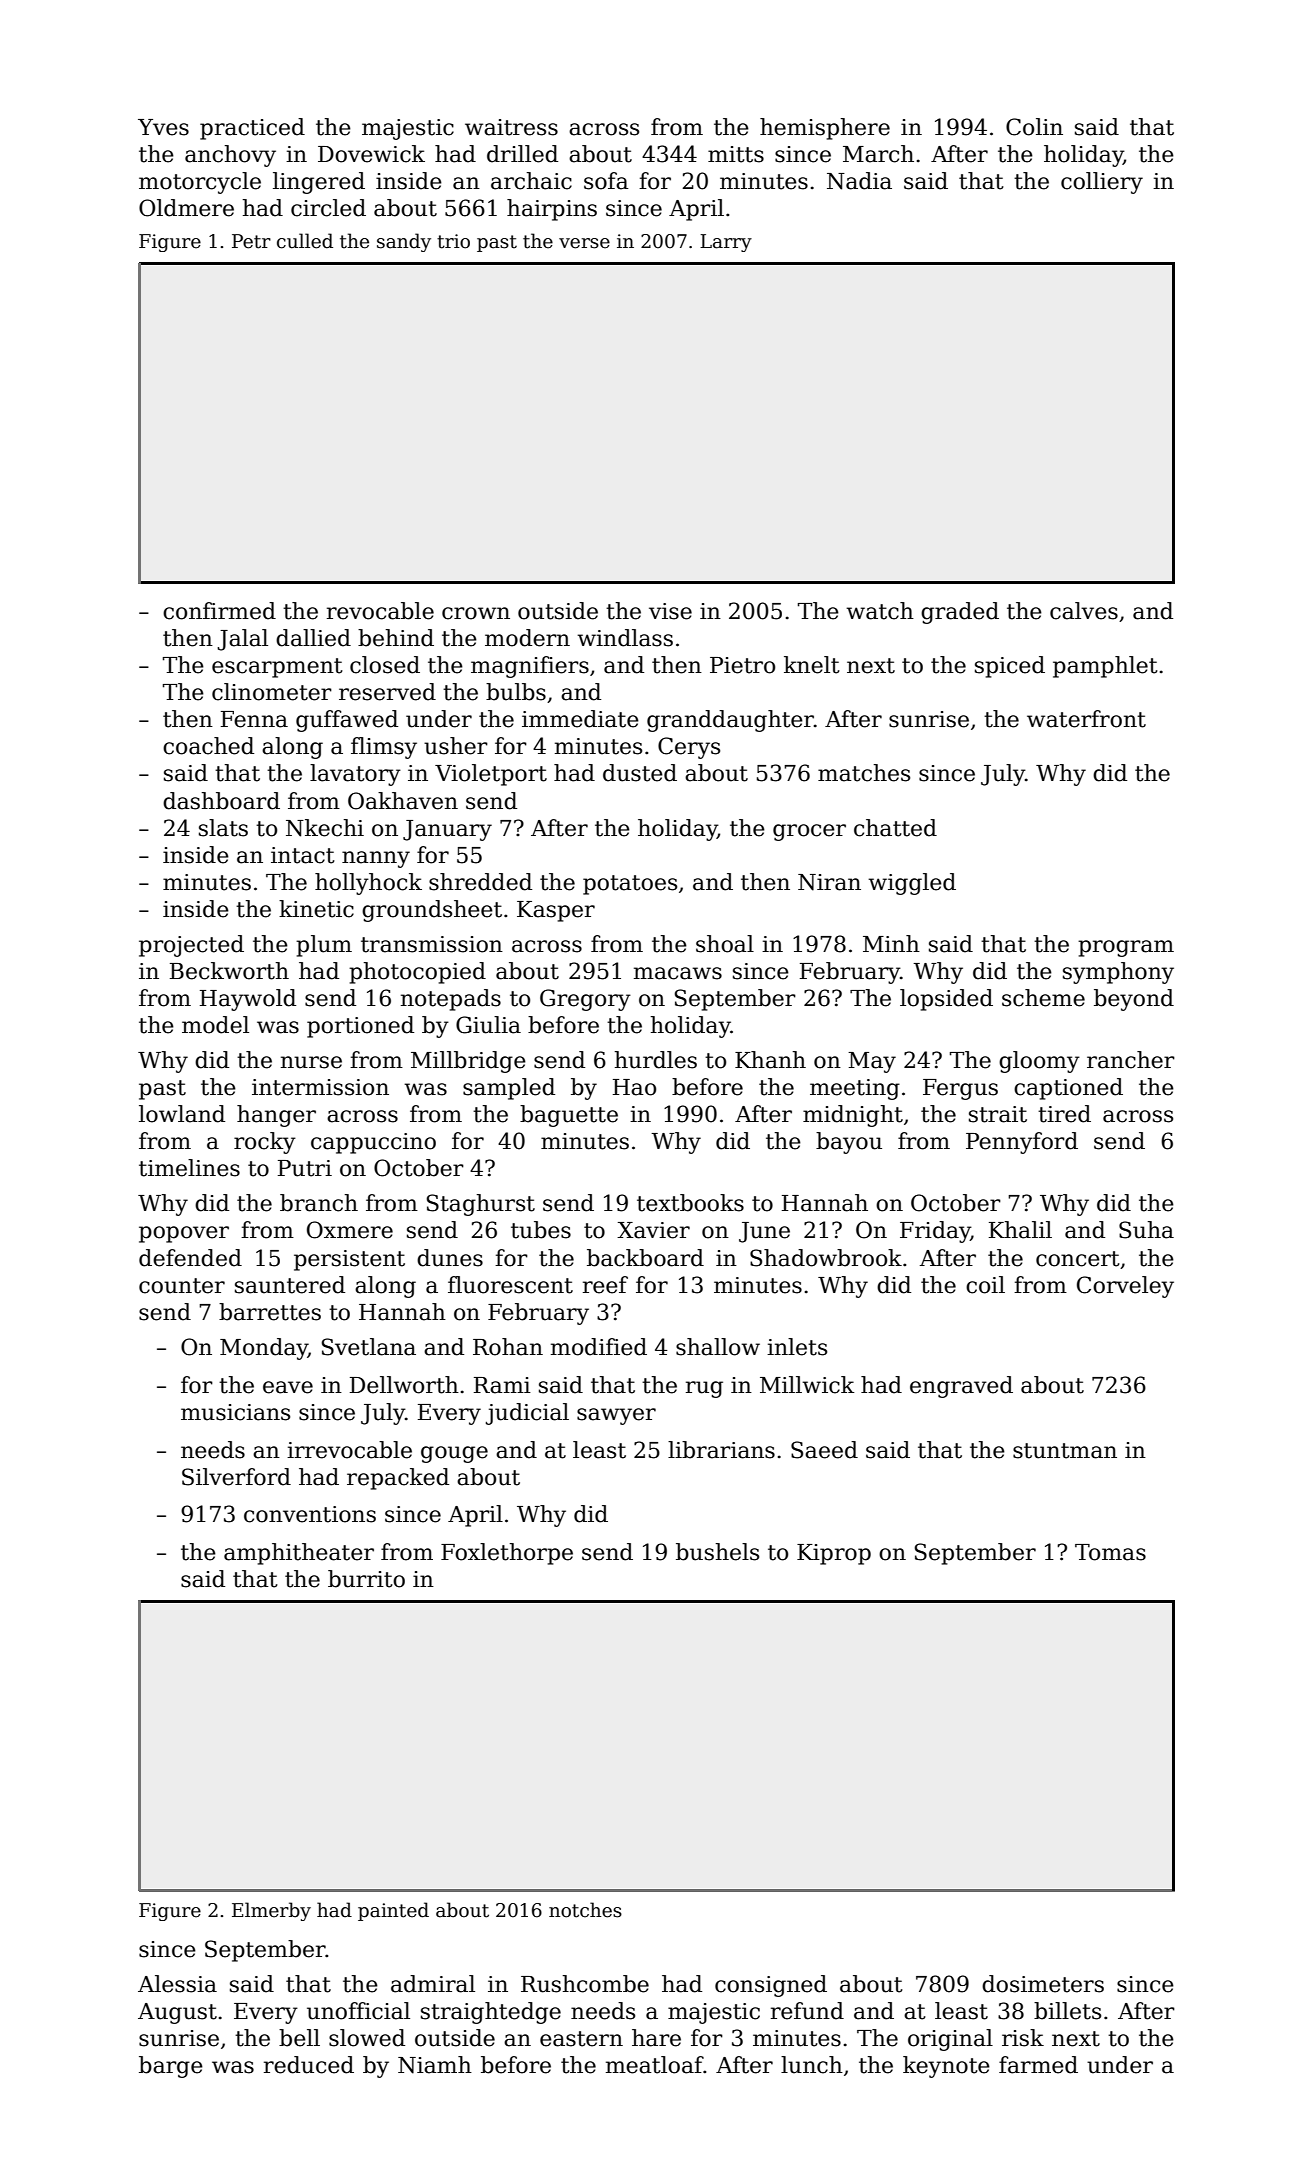 This screenshot has height=2162, width=1313. Describe the element at coordinates (371, 154) in the screenshot. I see `Dovewick` at that location.
